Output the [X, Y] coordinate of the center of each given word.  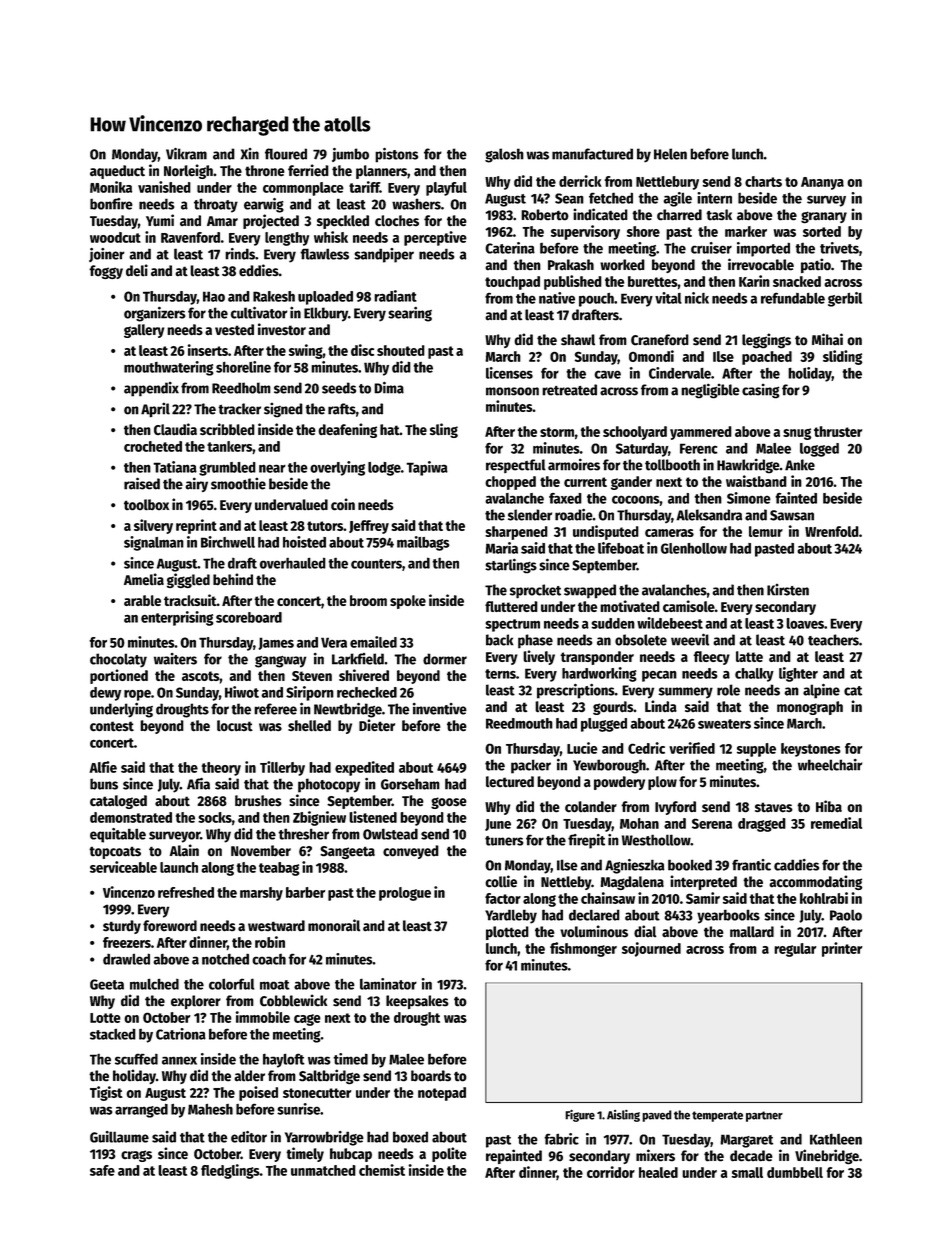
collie [501, 881]
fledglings [230, 1171]
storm [557, 432]
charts [763, 181]
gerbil [845, 299]
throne [265, 171]
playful [446, 189]
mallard [752, 932]
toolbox [146, 505]
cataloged [118, 802]
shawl [578, 340]
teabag [279, 869]
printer [842, 949]
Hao [214, 296]
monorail [334, 925]
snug [797, 434]
